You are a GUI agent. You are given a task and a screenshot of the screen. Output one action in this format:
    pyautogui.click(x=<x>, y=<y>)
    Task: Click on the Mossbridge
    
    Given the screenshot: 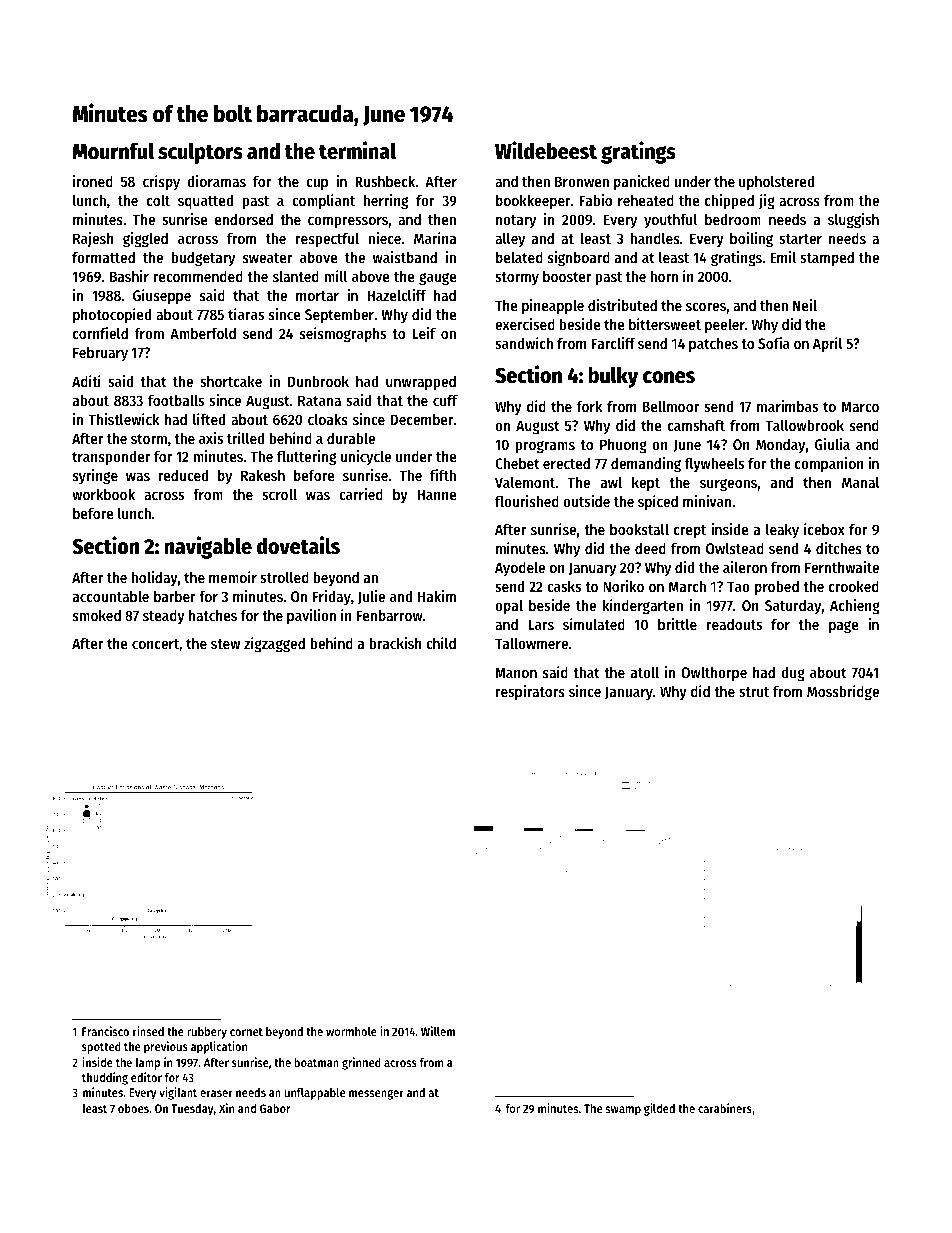 What is the action you would take?
    pyautogui.click(x=843, y=693)
